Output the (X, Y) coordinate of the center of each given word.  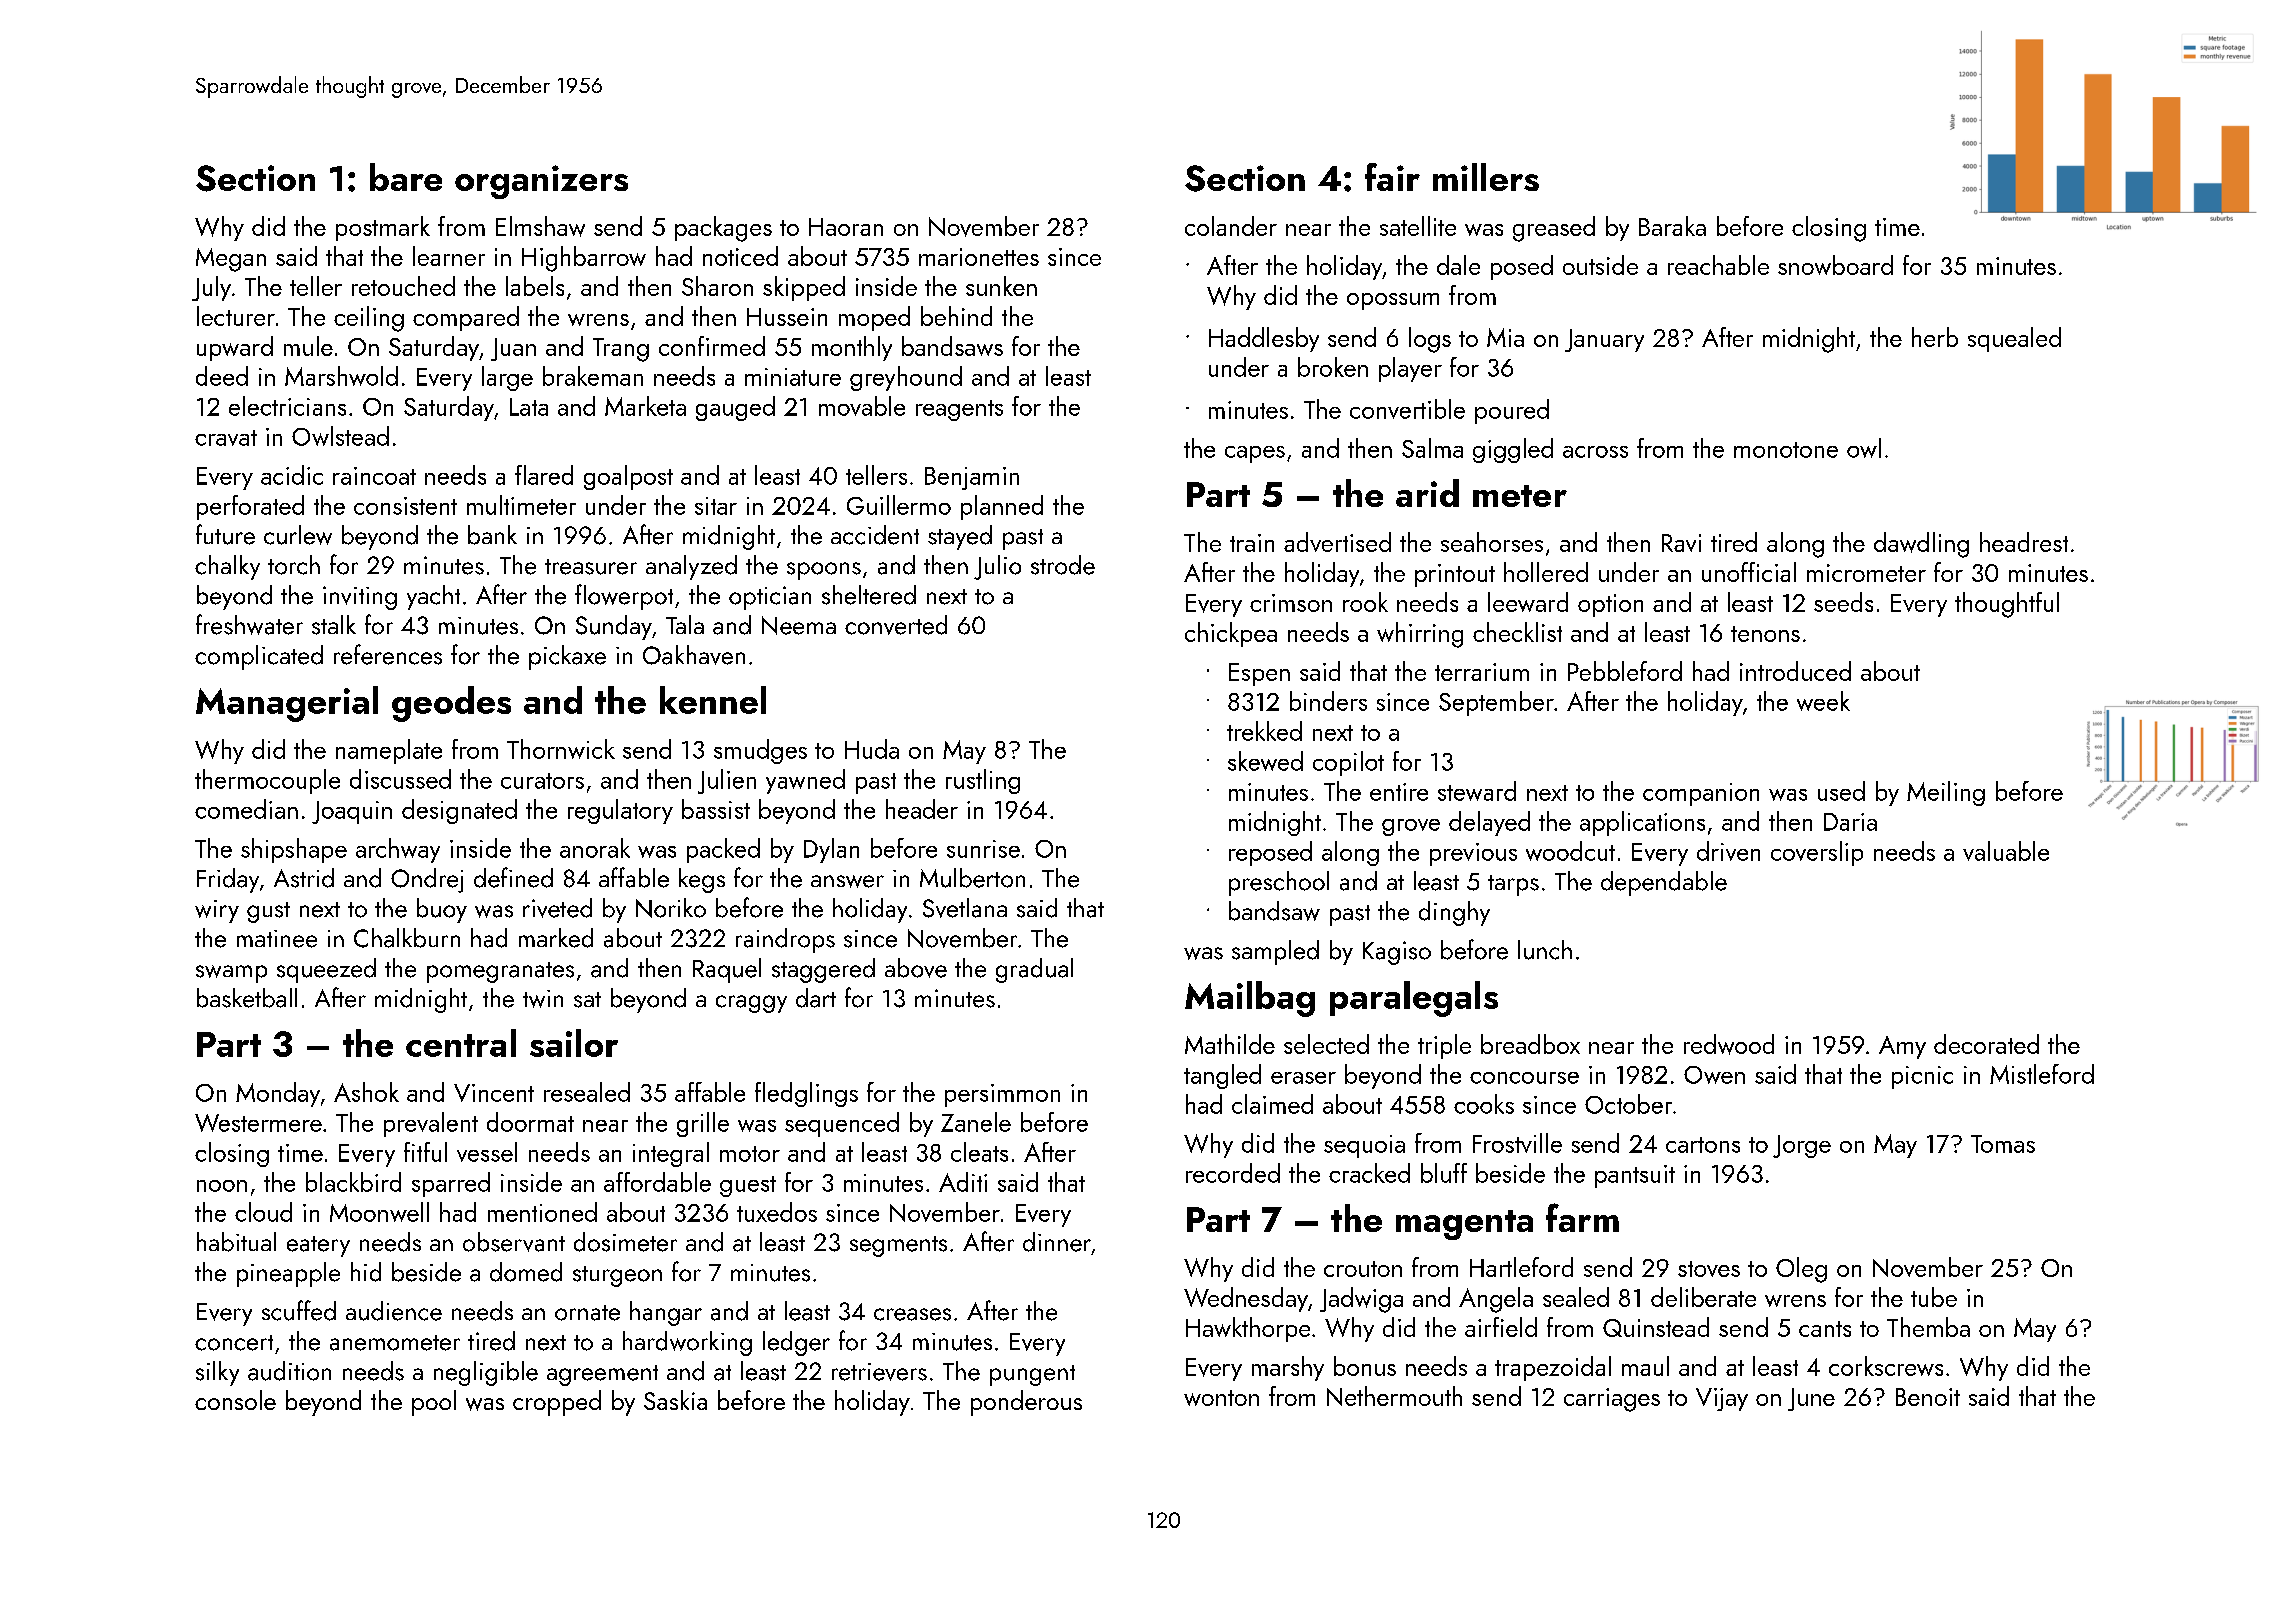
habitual (236, 1242)
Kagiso (1397, 953)
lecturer (236, 316)
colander (1231, 226)
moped (874, 318)
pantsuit (1635, 1176)
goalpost (628, 477)
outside (1600, 265)
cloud (263, 1212)
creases (912, 1314)
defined (513, 877)
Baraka (1672, 226)
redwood (1729, 1044)
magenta (1464, 1225)
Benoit (1928, 1397)
